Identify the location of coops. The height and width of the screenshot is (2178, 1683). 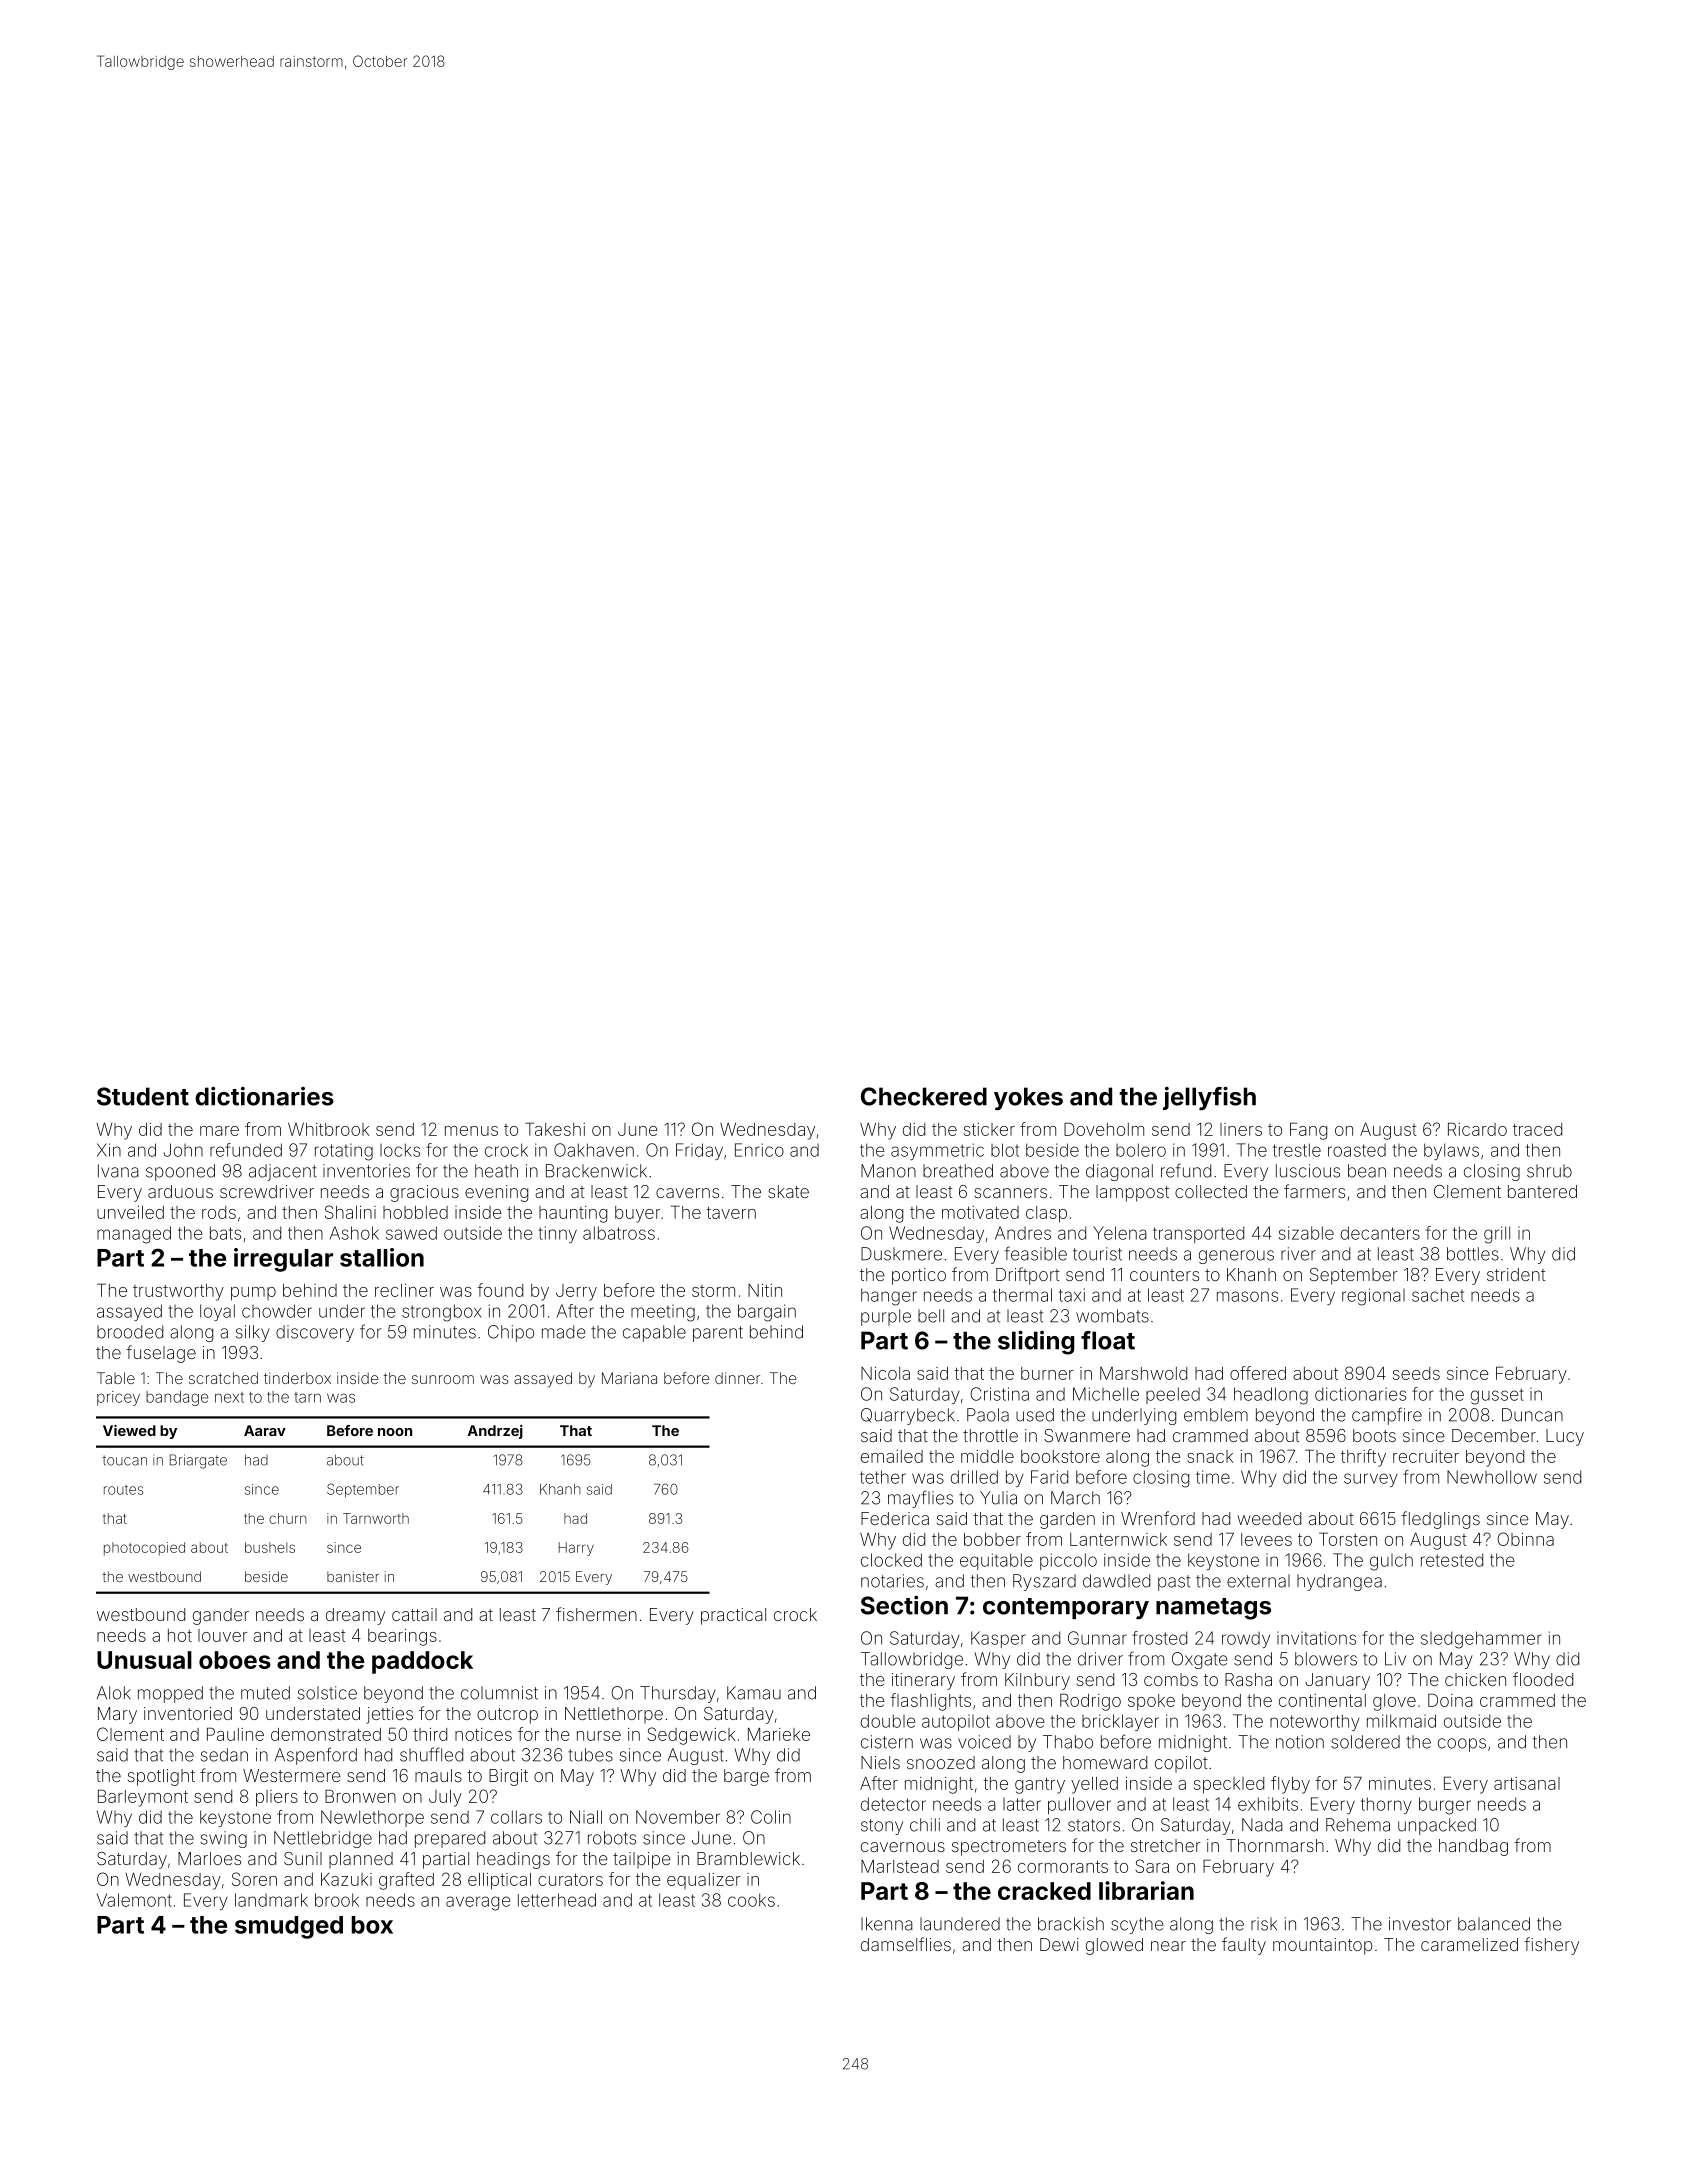
(1462, 1745).
